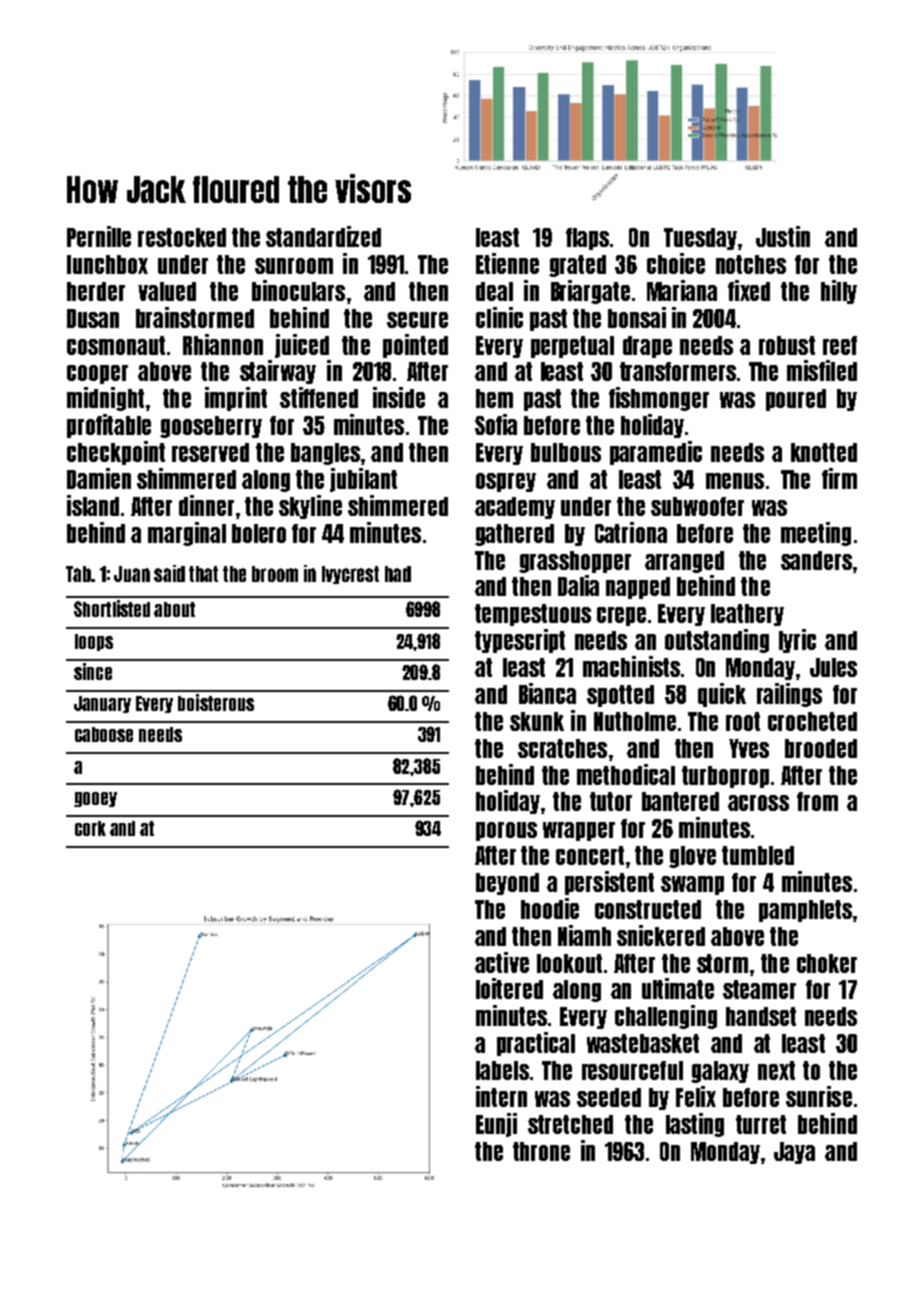 Image resolution: width=924 pixels, height=1311 pixels. Describe the element at coordinates (824, 452) in the document. I see `knotted` at that location.
